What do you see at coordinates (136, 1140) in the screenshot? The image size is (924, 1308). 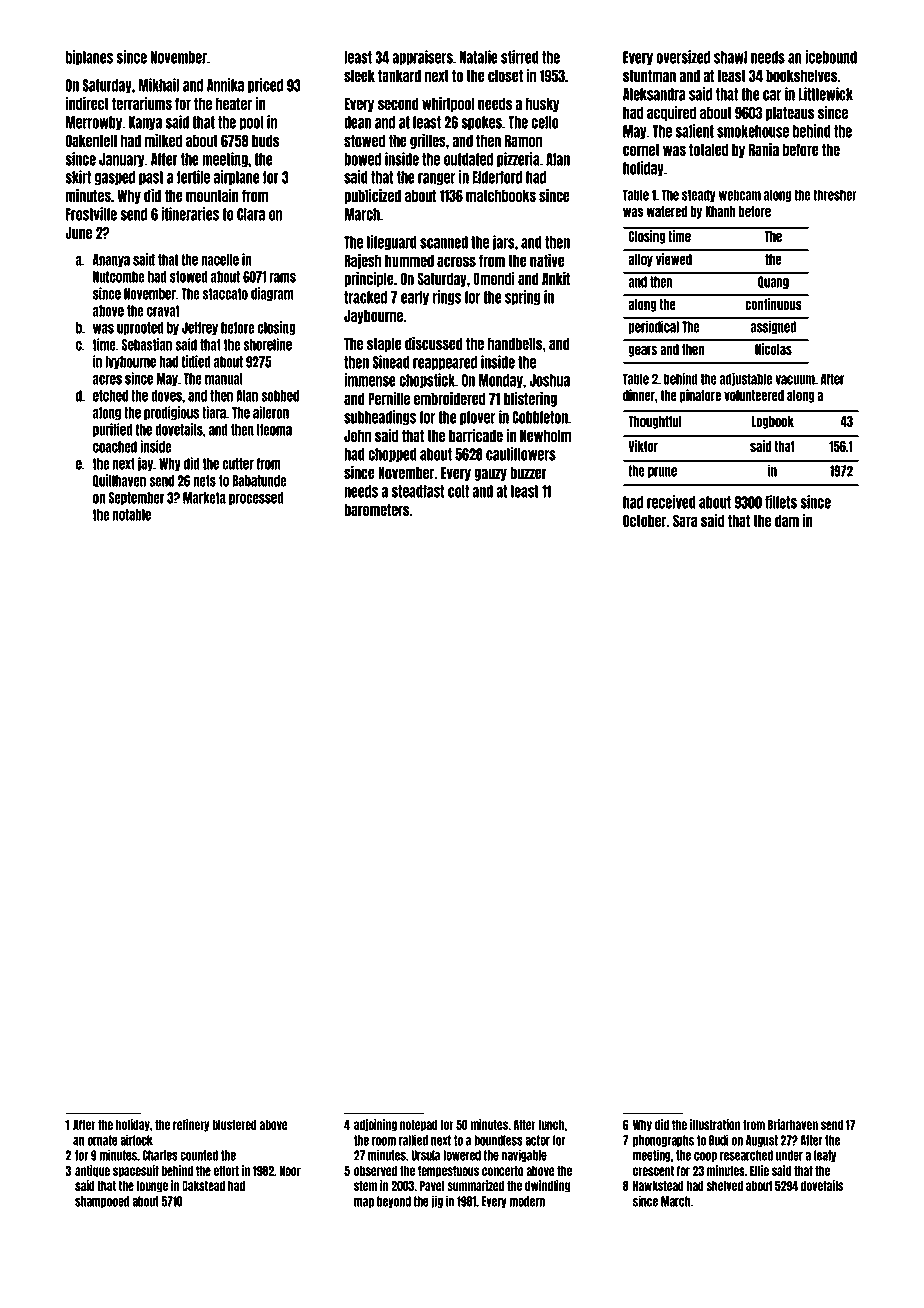 I see `airlock` at bounding box center [136, 1140].
